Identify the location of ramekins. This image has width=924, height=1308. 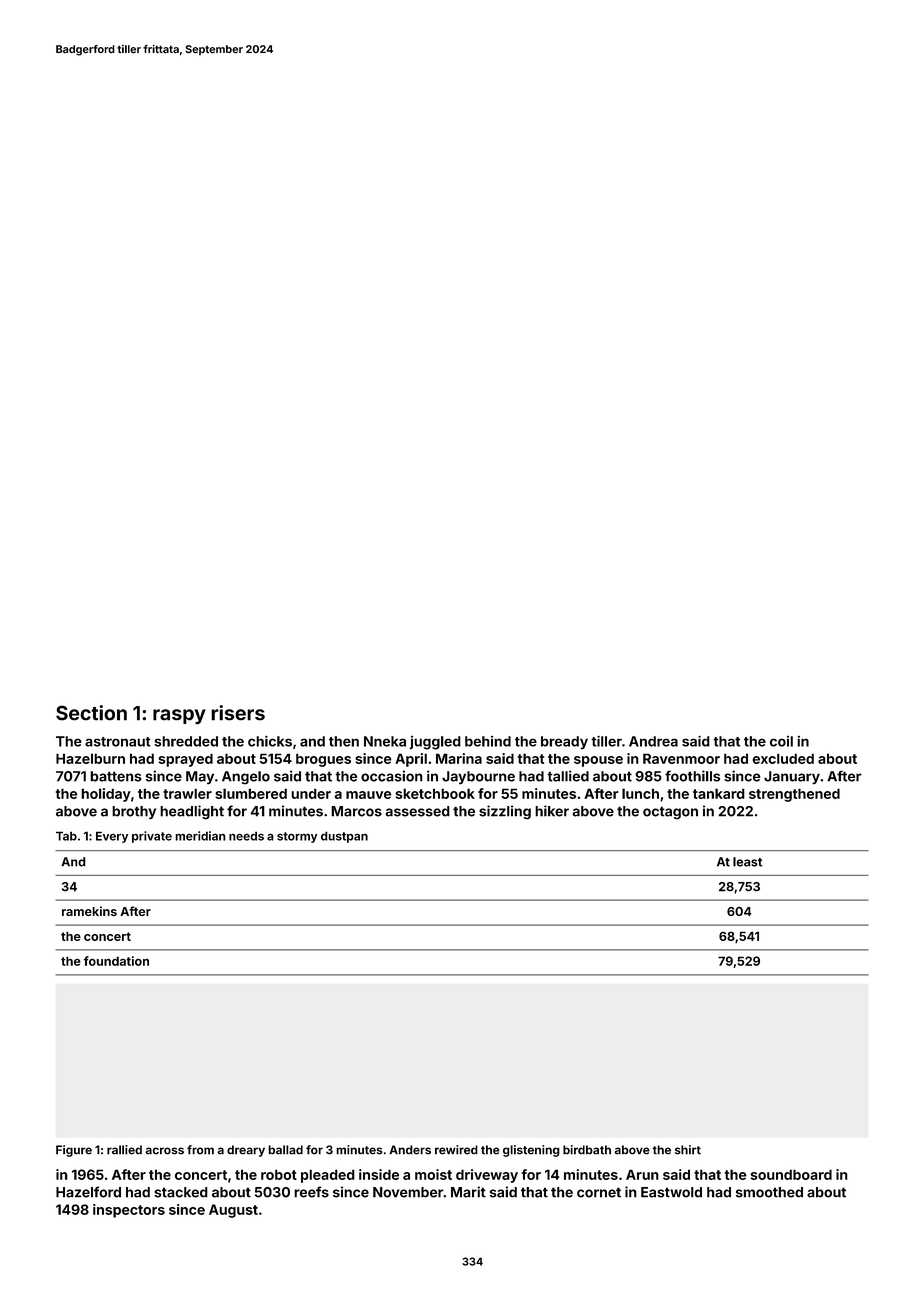
(89, 911).
